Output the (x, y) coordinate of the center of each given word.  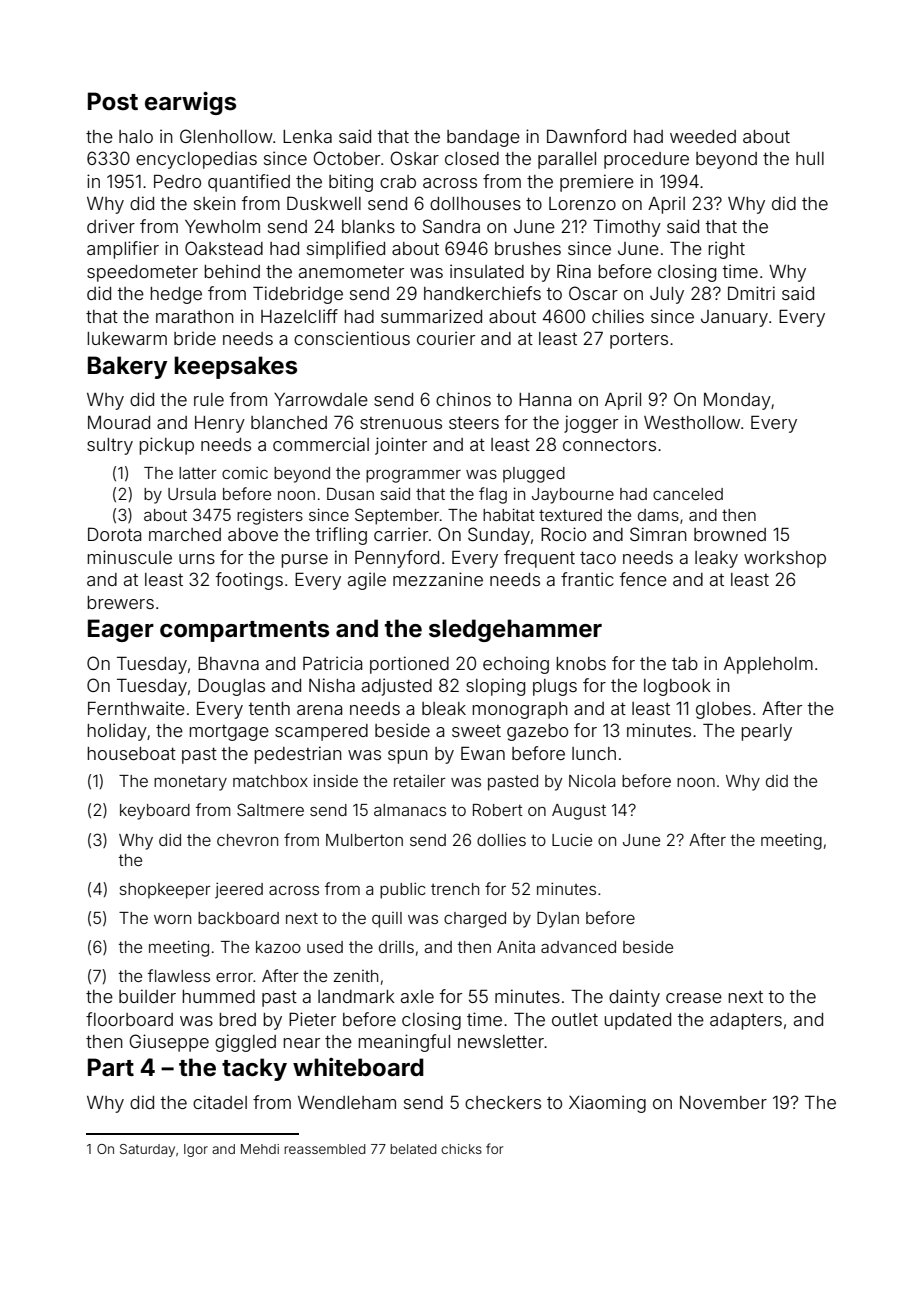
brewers (120, 602)
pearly (766, 732)
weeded (703, 136)
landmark (356, 996)
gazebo (537, 732)
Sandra (451, 226)
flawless (179, 975)
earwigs (190, 103)
